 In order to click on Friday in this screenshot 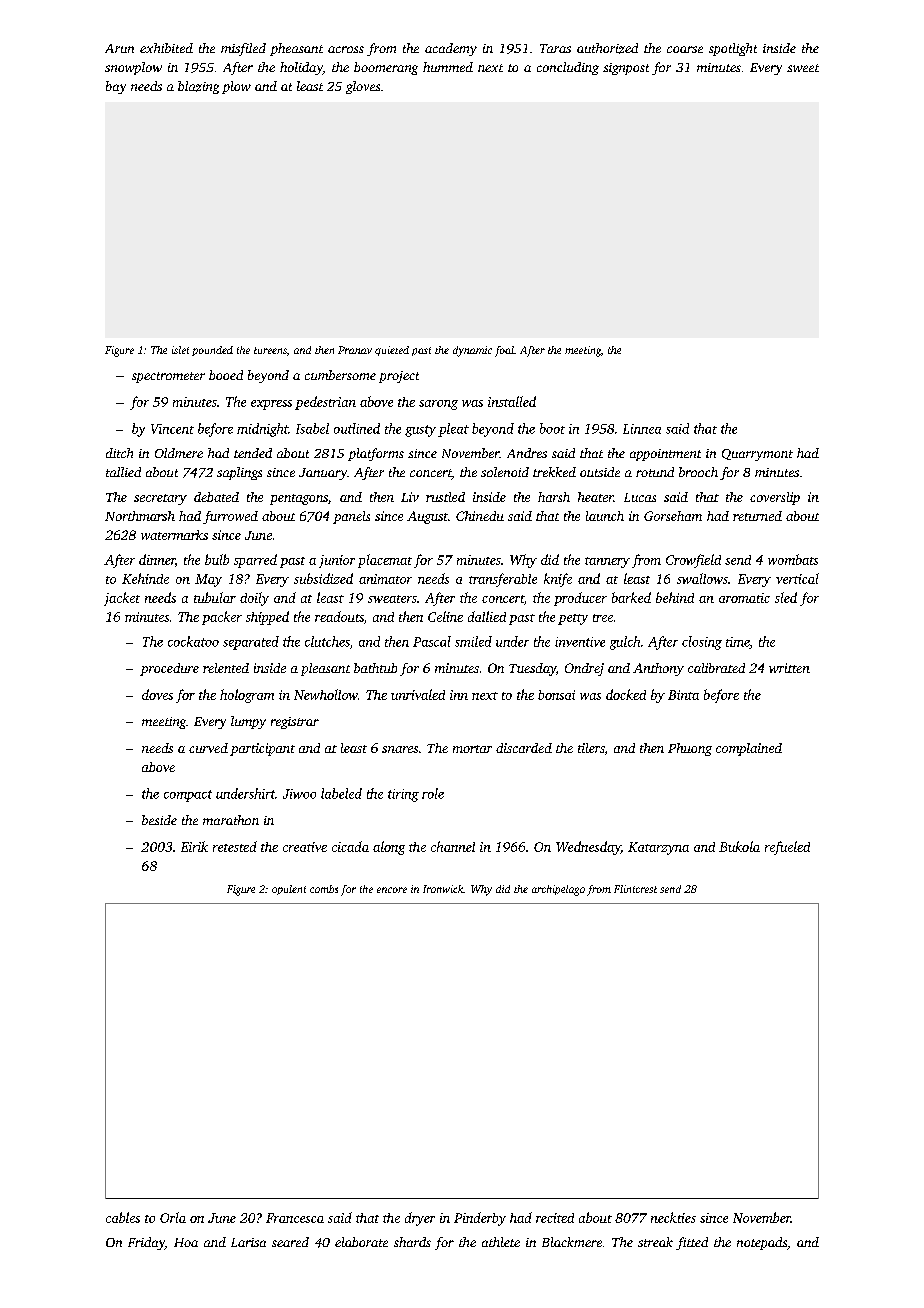, I will do `click(146, 1243)`.
